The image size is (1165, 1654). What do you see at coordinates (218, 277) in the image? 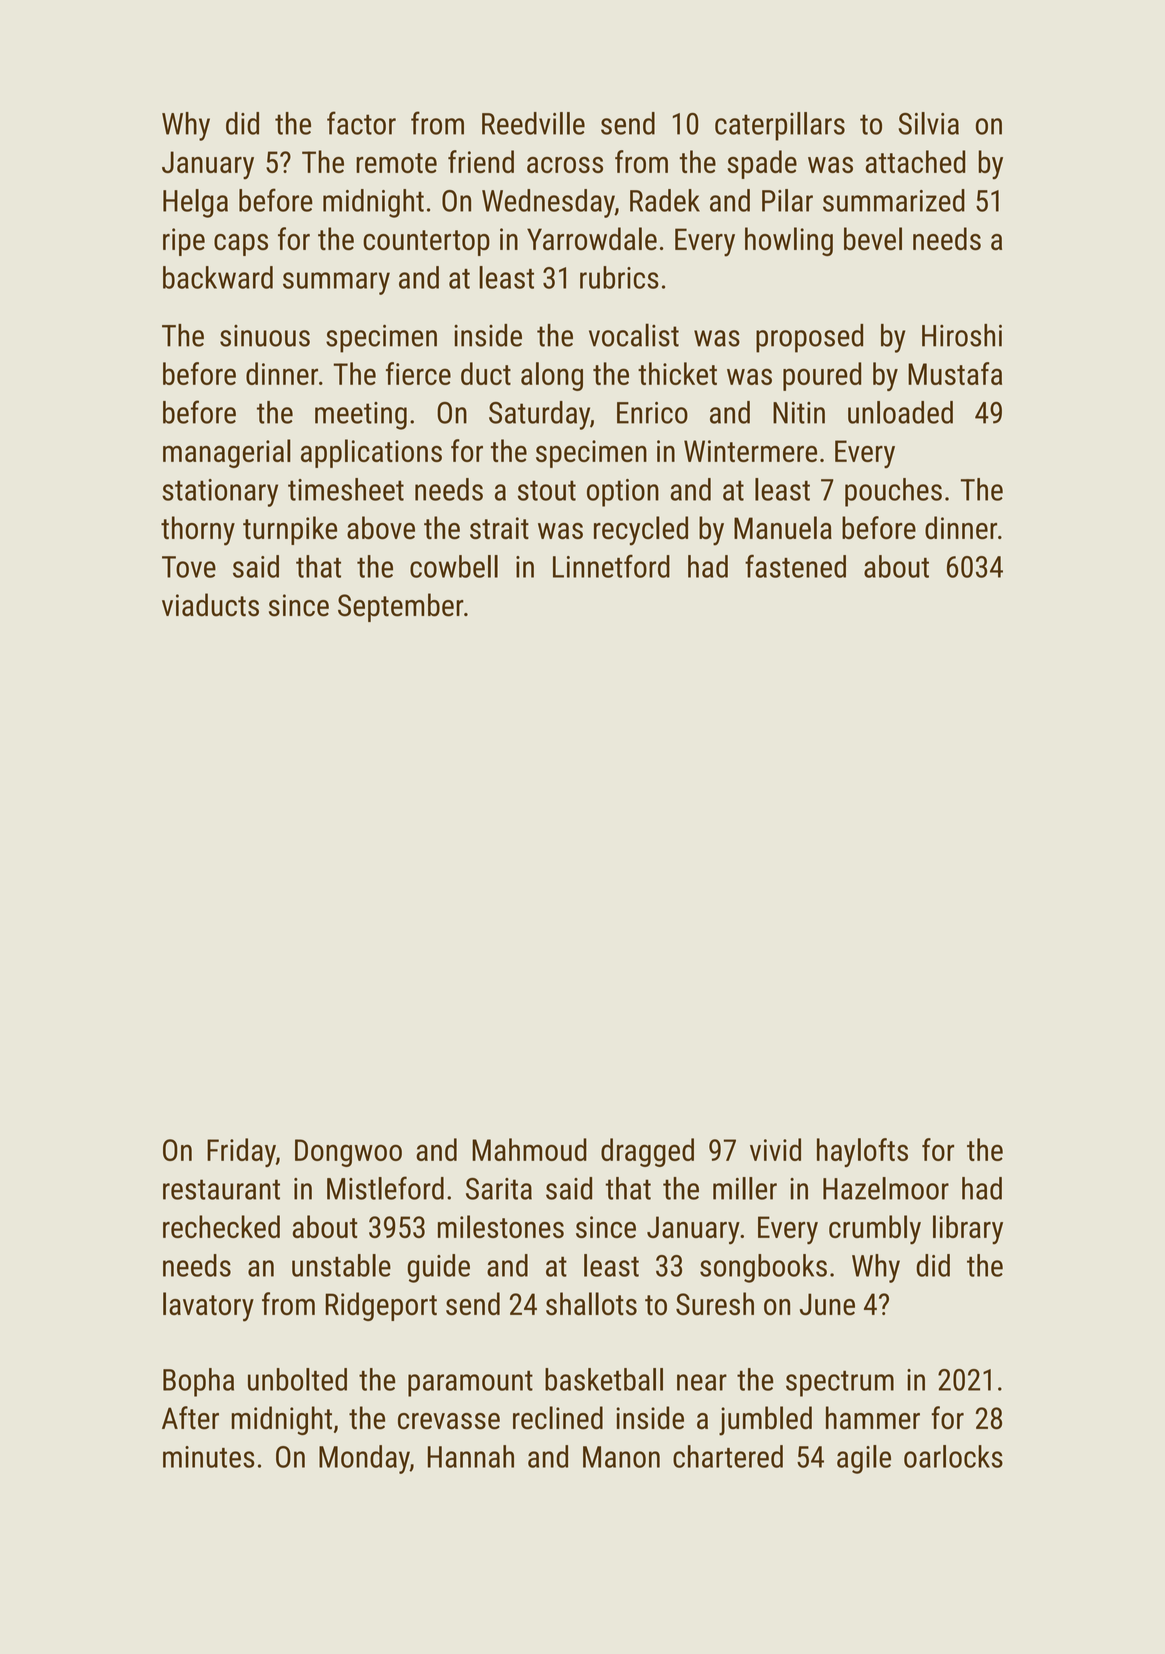
I see `backward` at bounding box center [218, 277].
